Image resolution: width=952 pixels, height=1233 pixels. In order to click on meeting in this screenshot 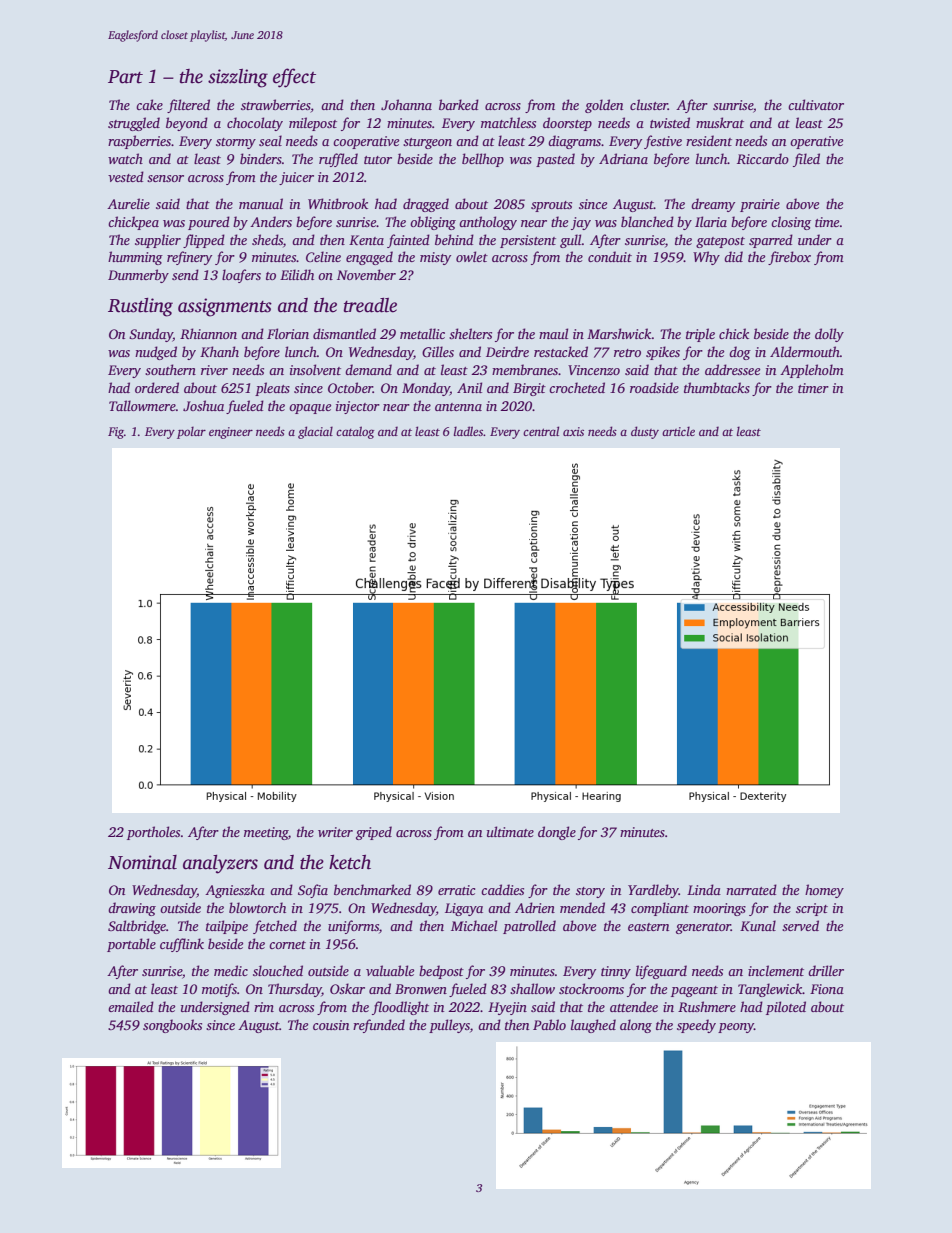, I will do `click(266, 833)`.
